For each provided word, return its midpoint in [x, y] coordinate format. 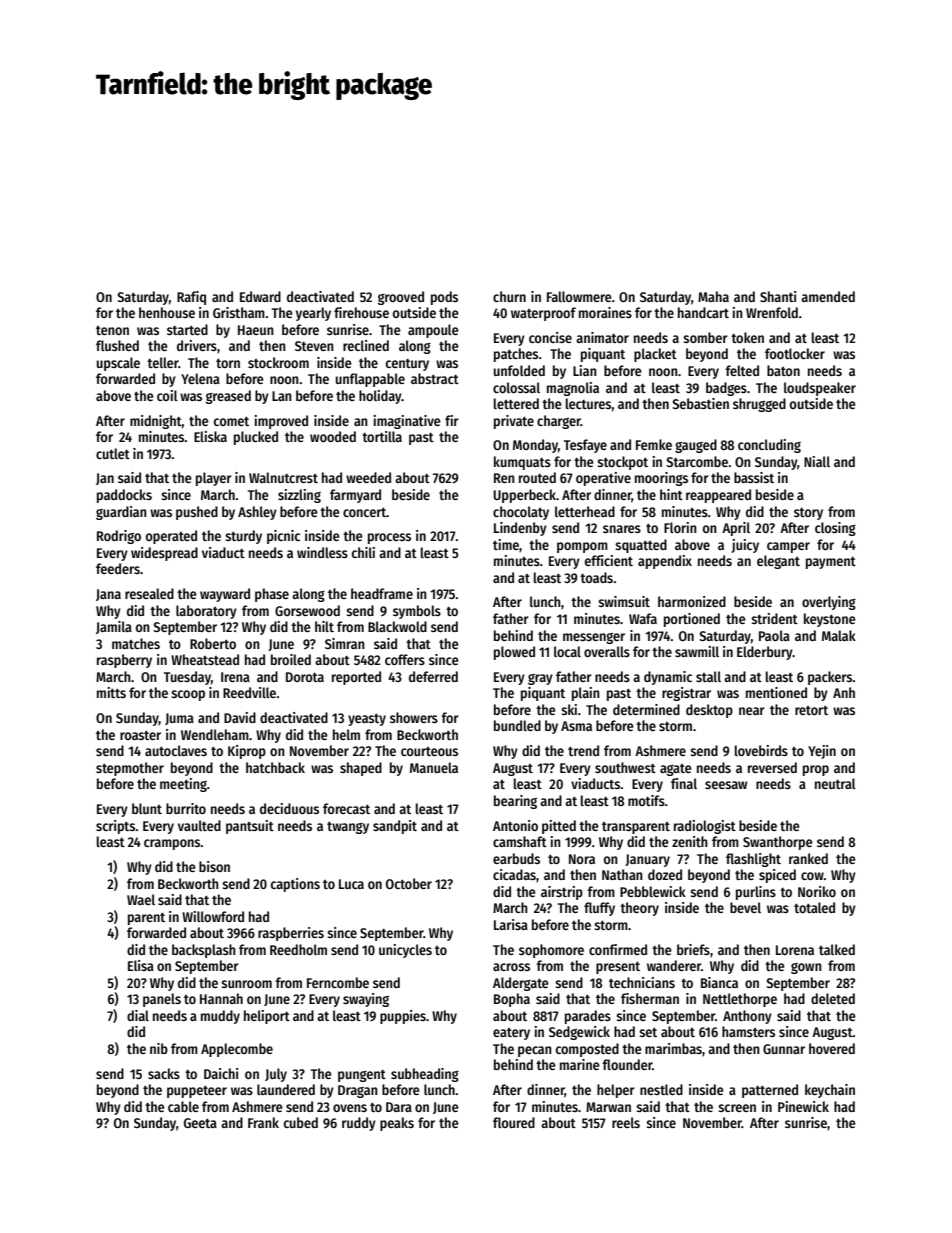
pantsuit [250, 827]
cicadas [514, 874]
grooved [401, 298]
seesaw [726, 785]
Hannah [221, 998]
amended [828, 296]
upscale [118, 364]
